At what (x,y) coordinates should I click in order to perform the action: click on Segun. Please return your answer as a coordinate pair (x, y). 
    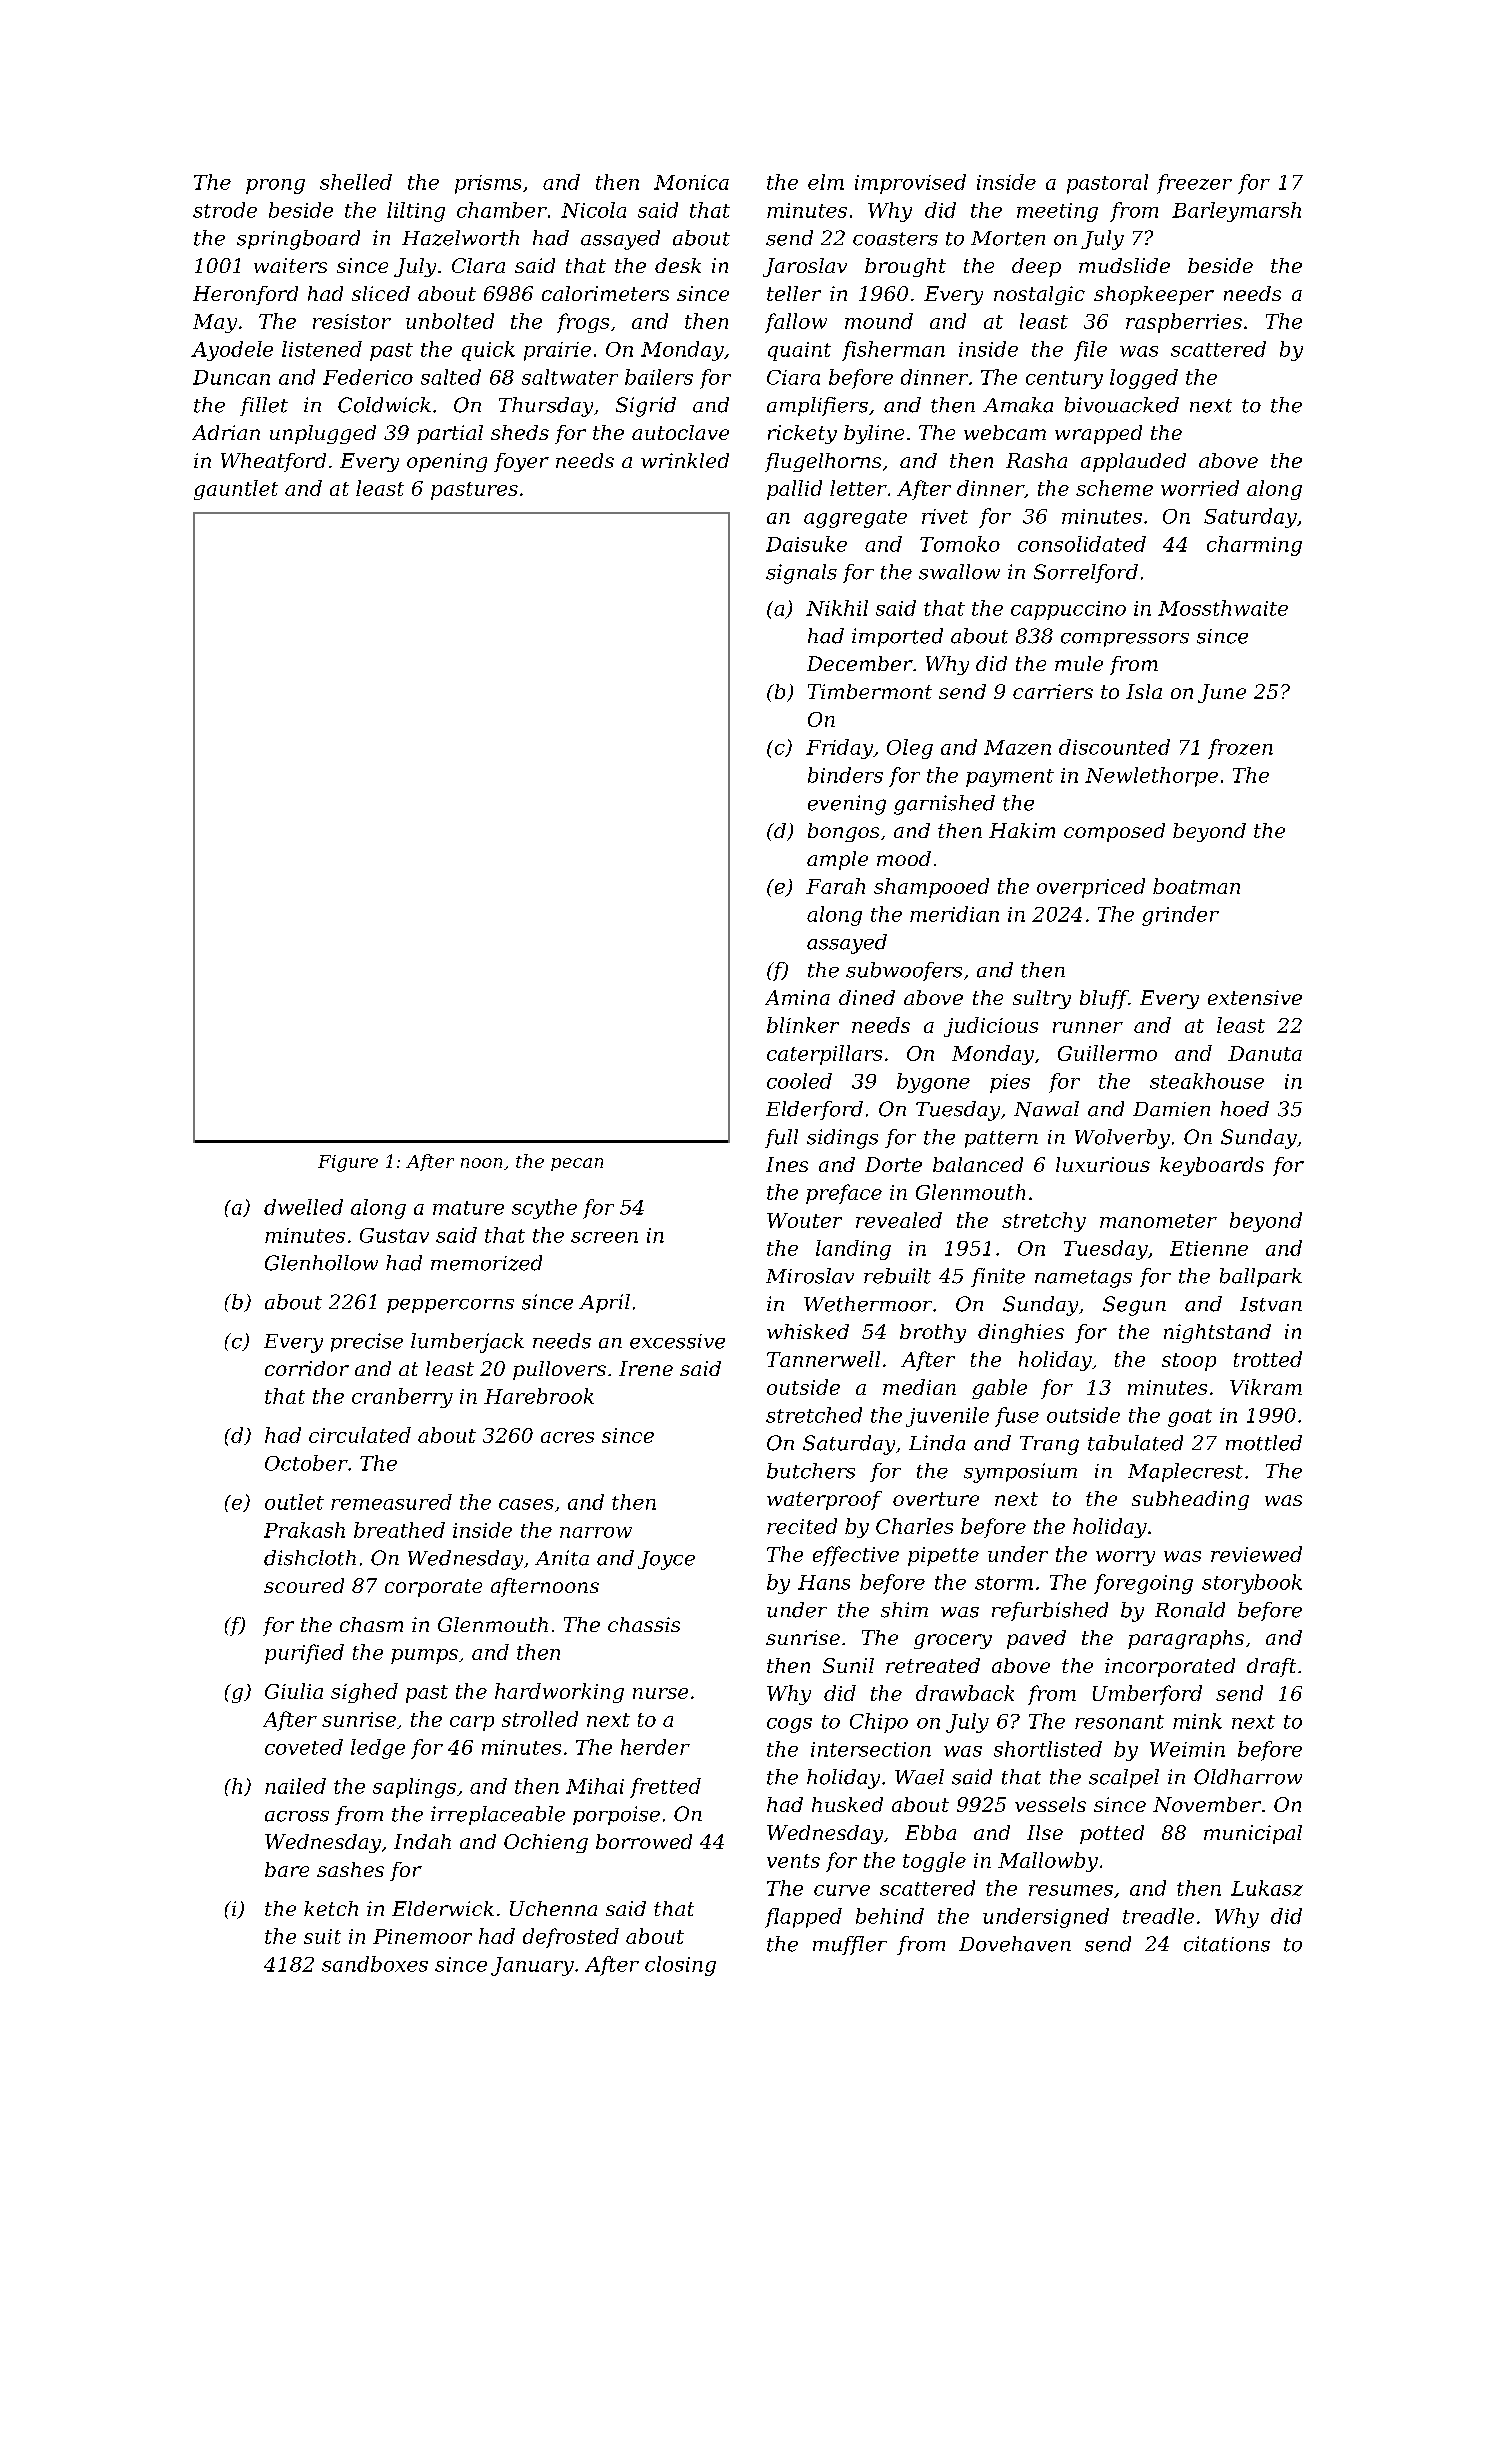
    Looking at the image, I should click on (1134, 1306).
